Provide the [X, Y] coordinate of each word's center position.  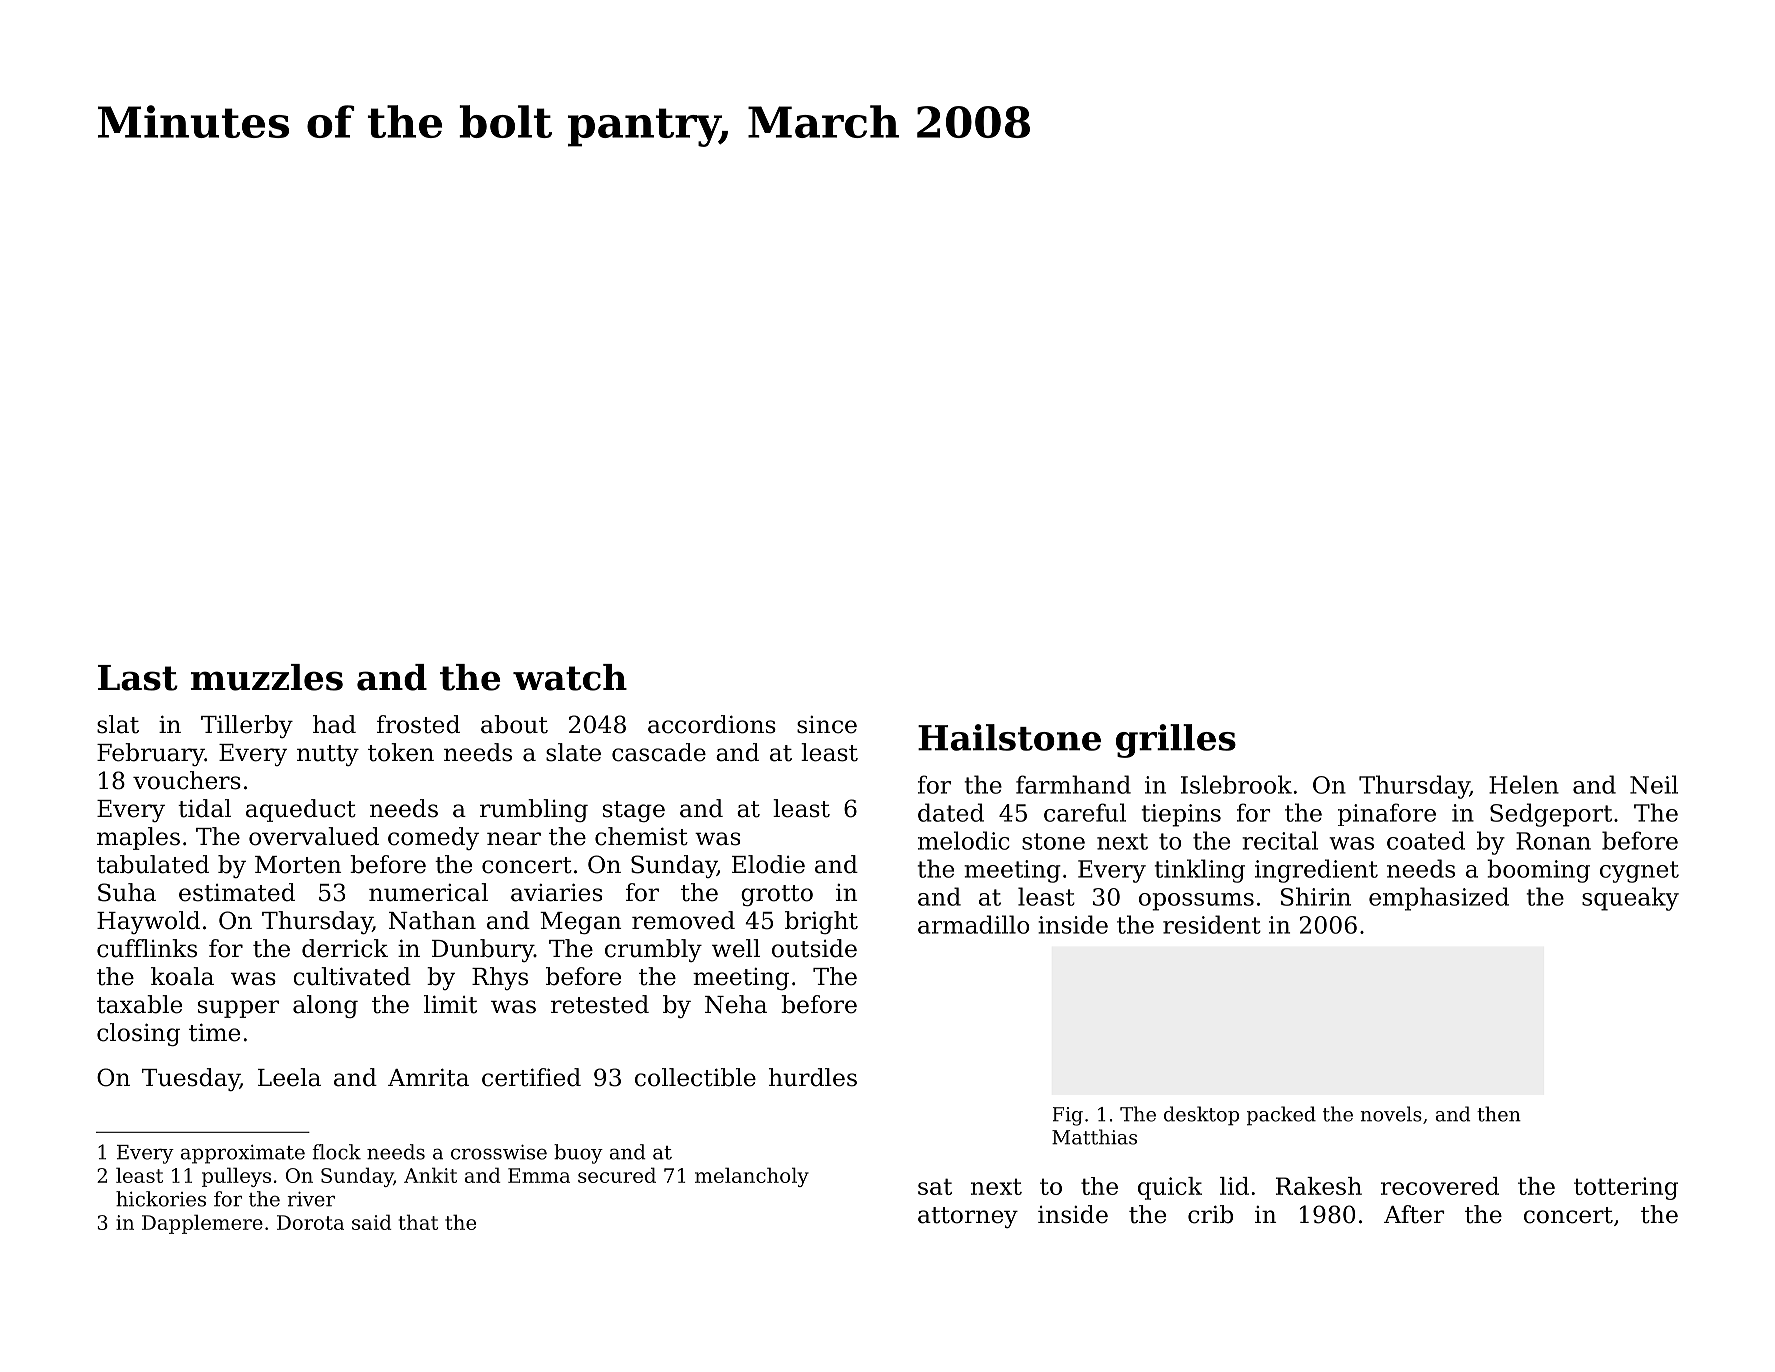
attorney [968, 1217]
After [1414, 1214]
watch [570, 677]
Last [138, 678]
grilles [1176, 741]
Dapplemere [202, 1224]
